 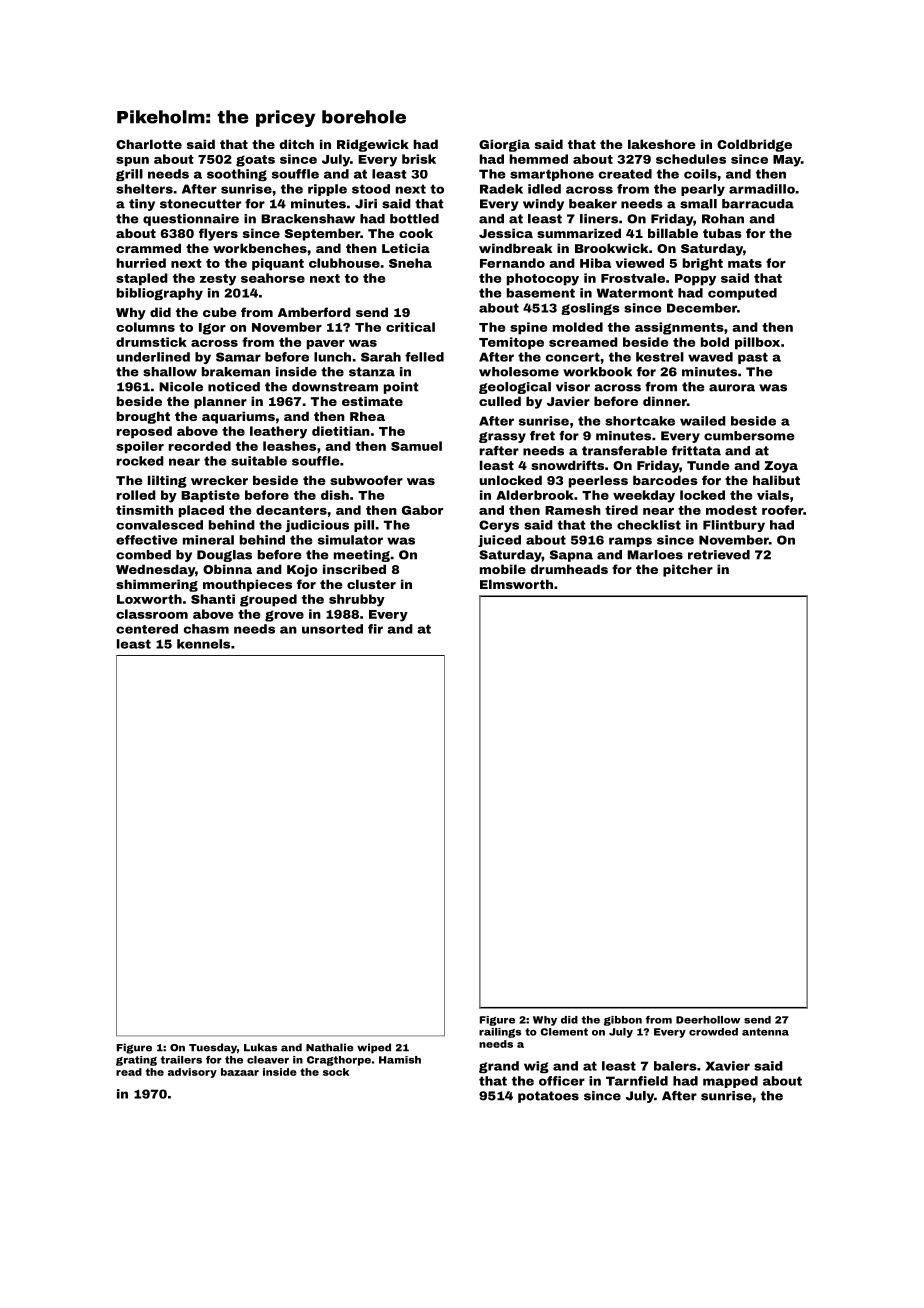 I want to click on cluster, so click(x=371, y=584).
